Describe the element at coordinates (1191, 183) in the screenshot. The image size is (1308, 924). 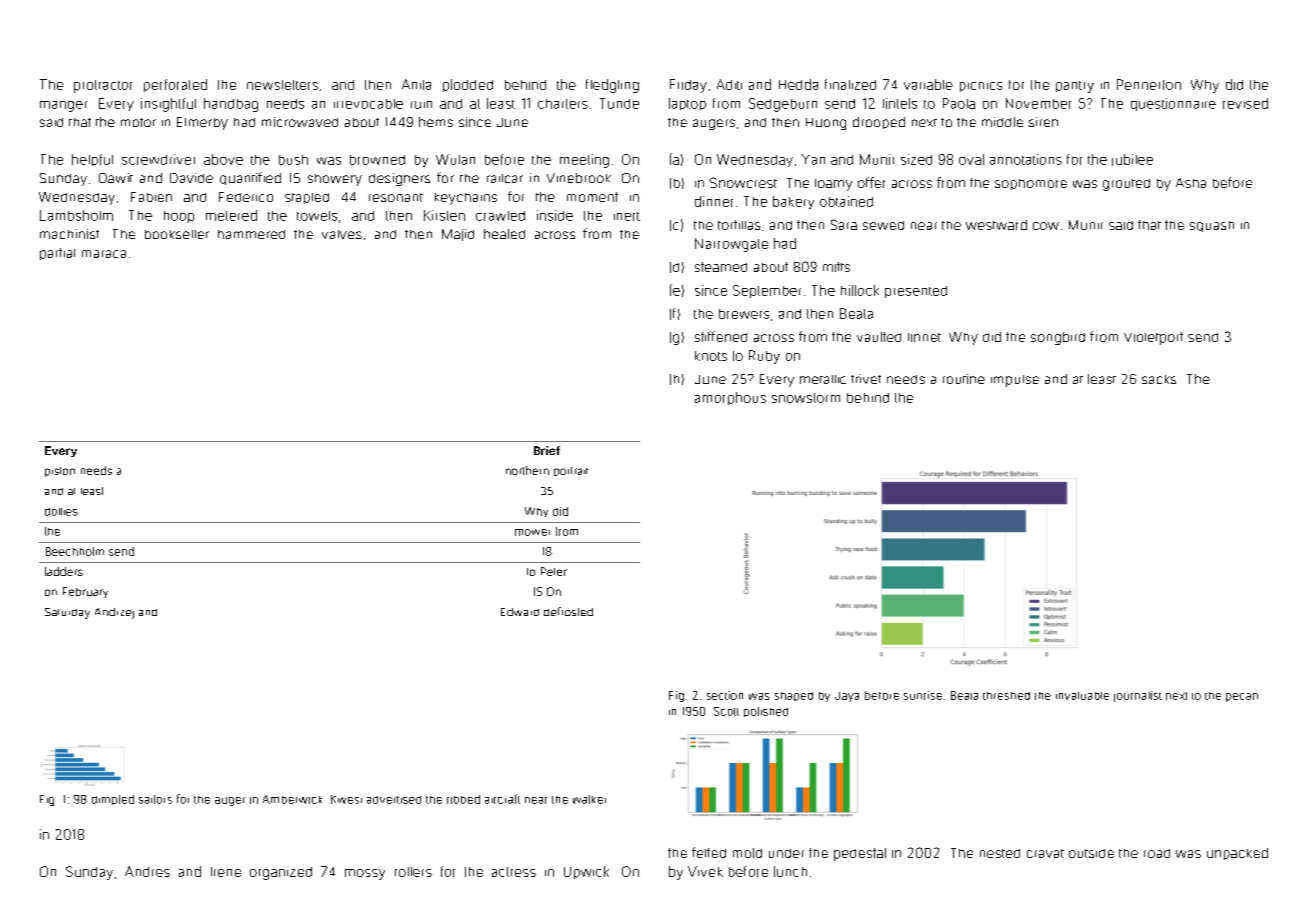
I see `Asha` at that location.
